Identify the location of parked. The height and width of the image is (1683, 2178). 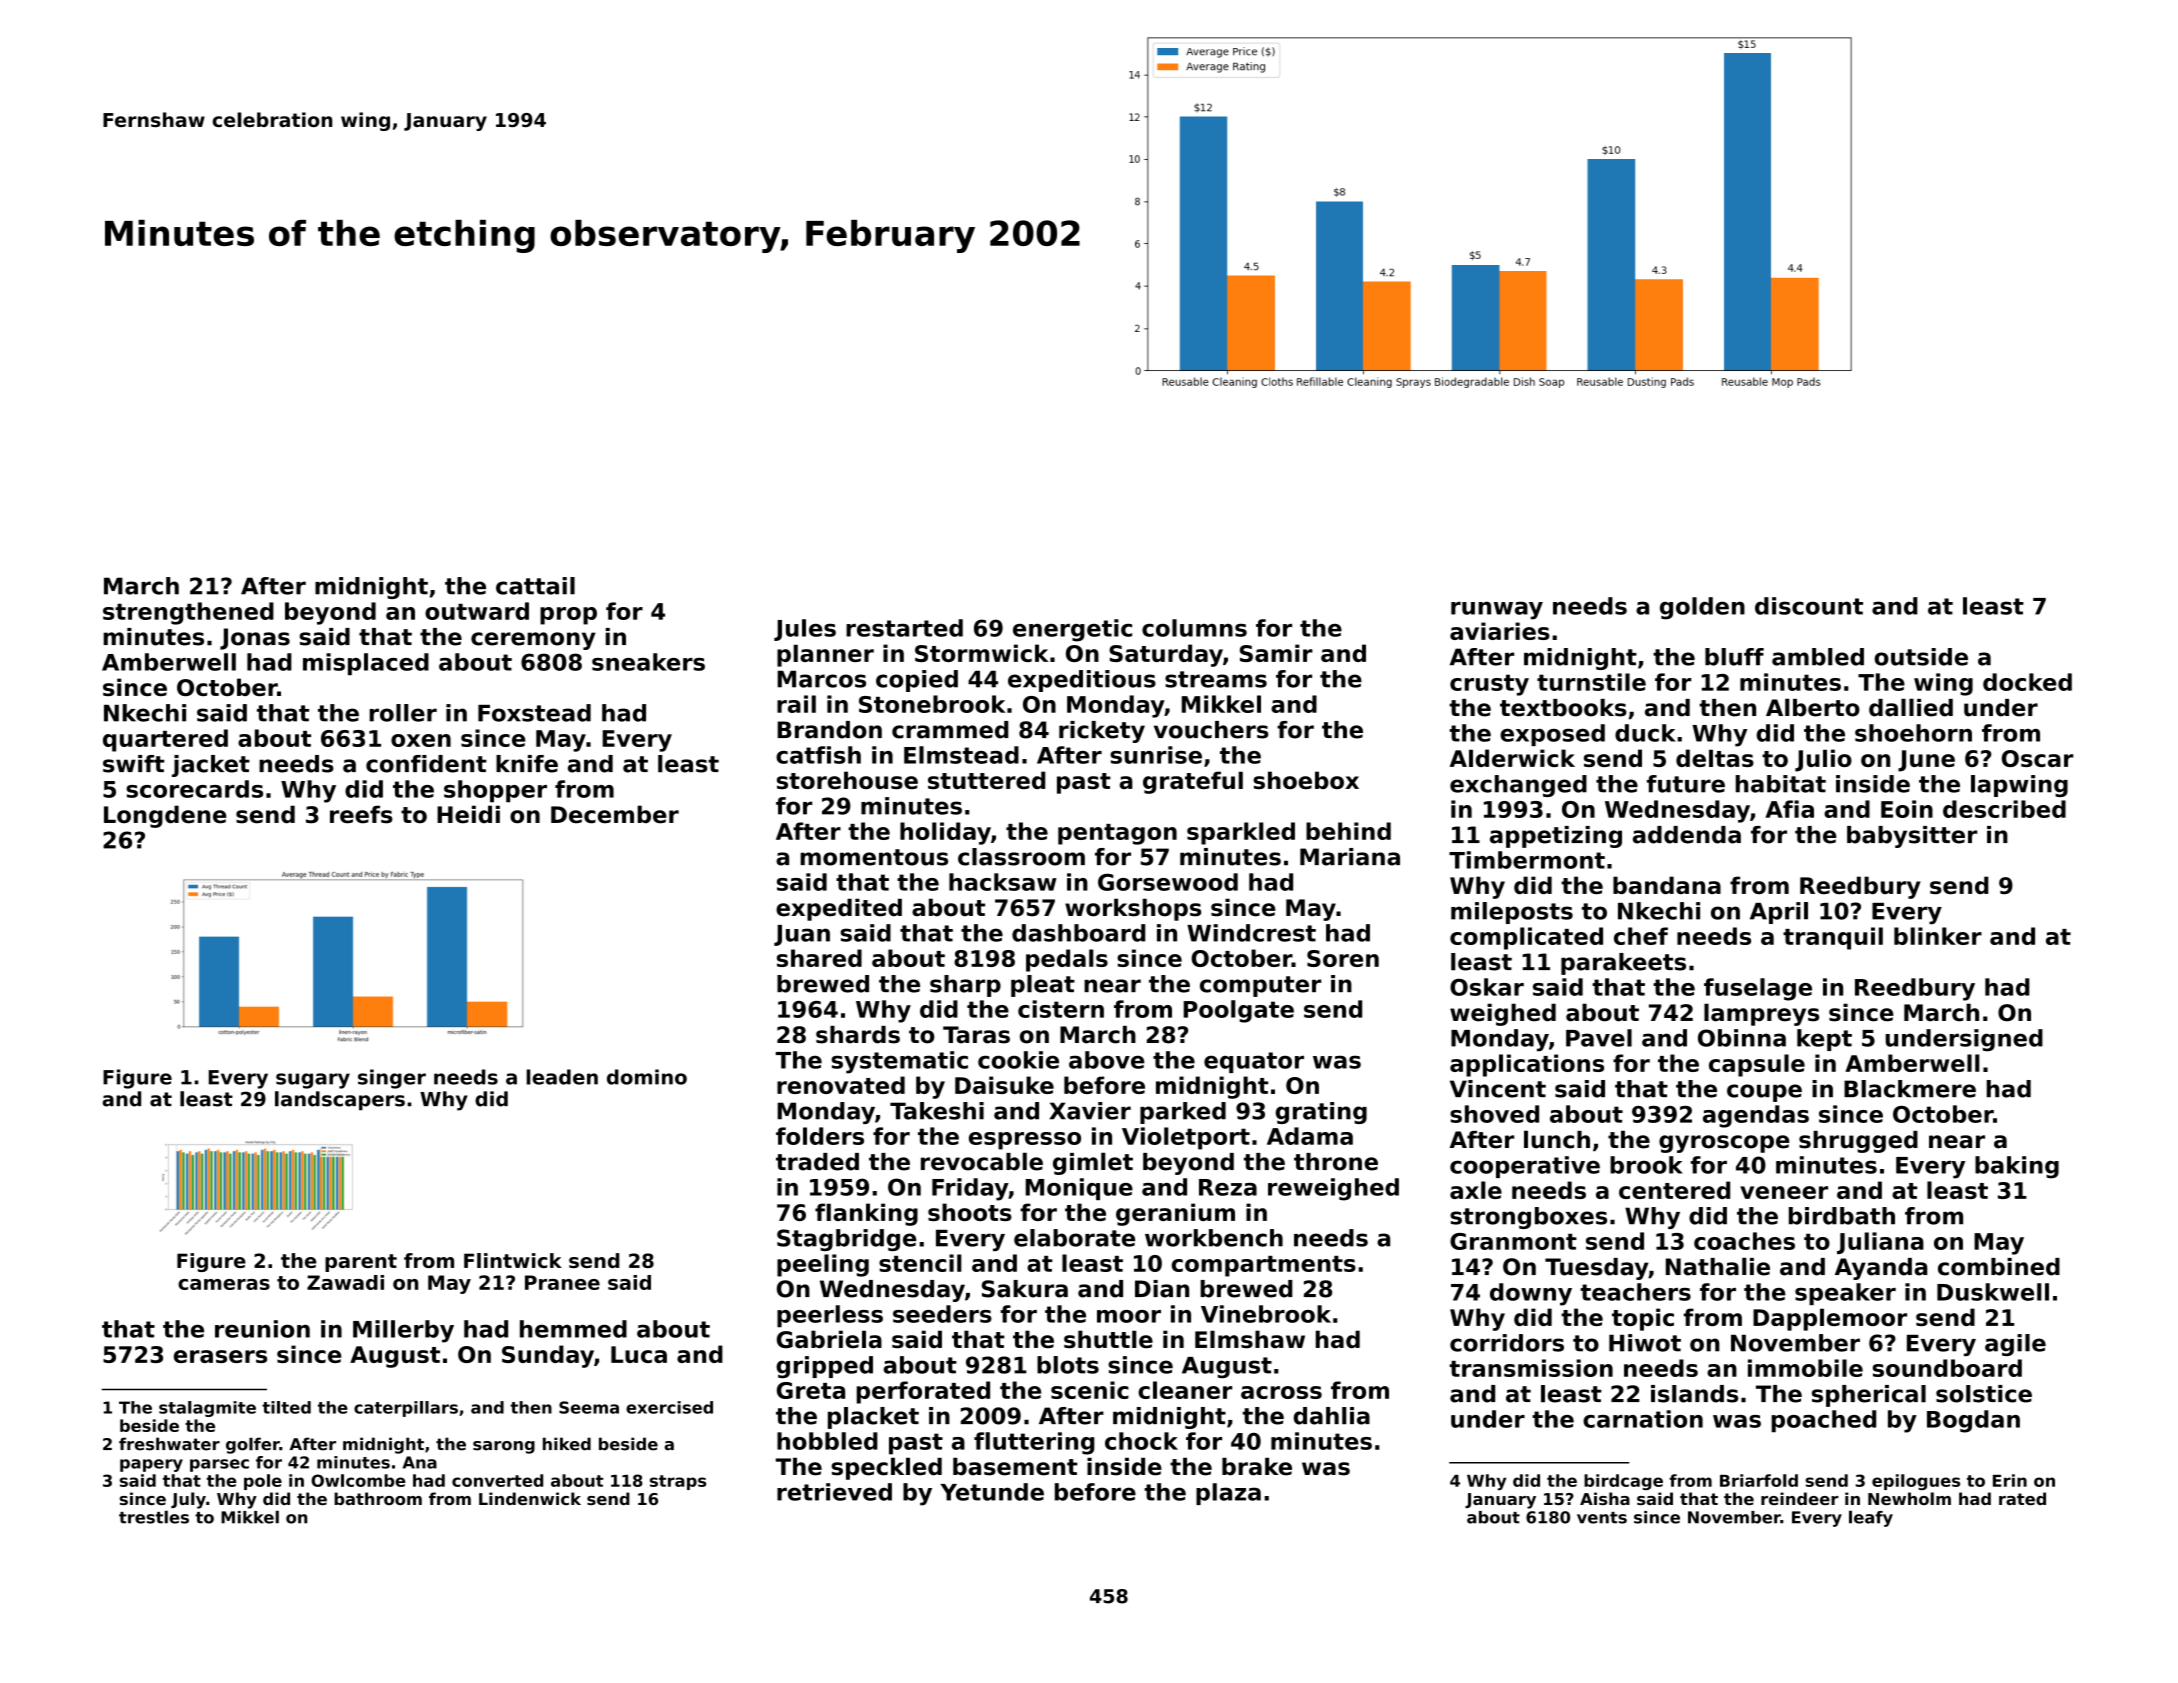
(1183, 1113).
